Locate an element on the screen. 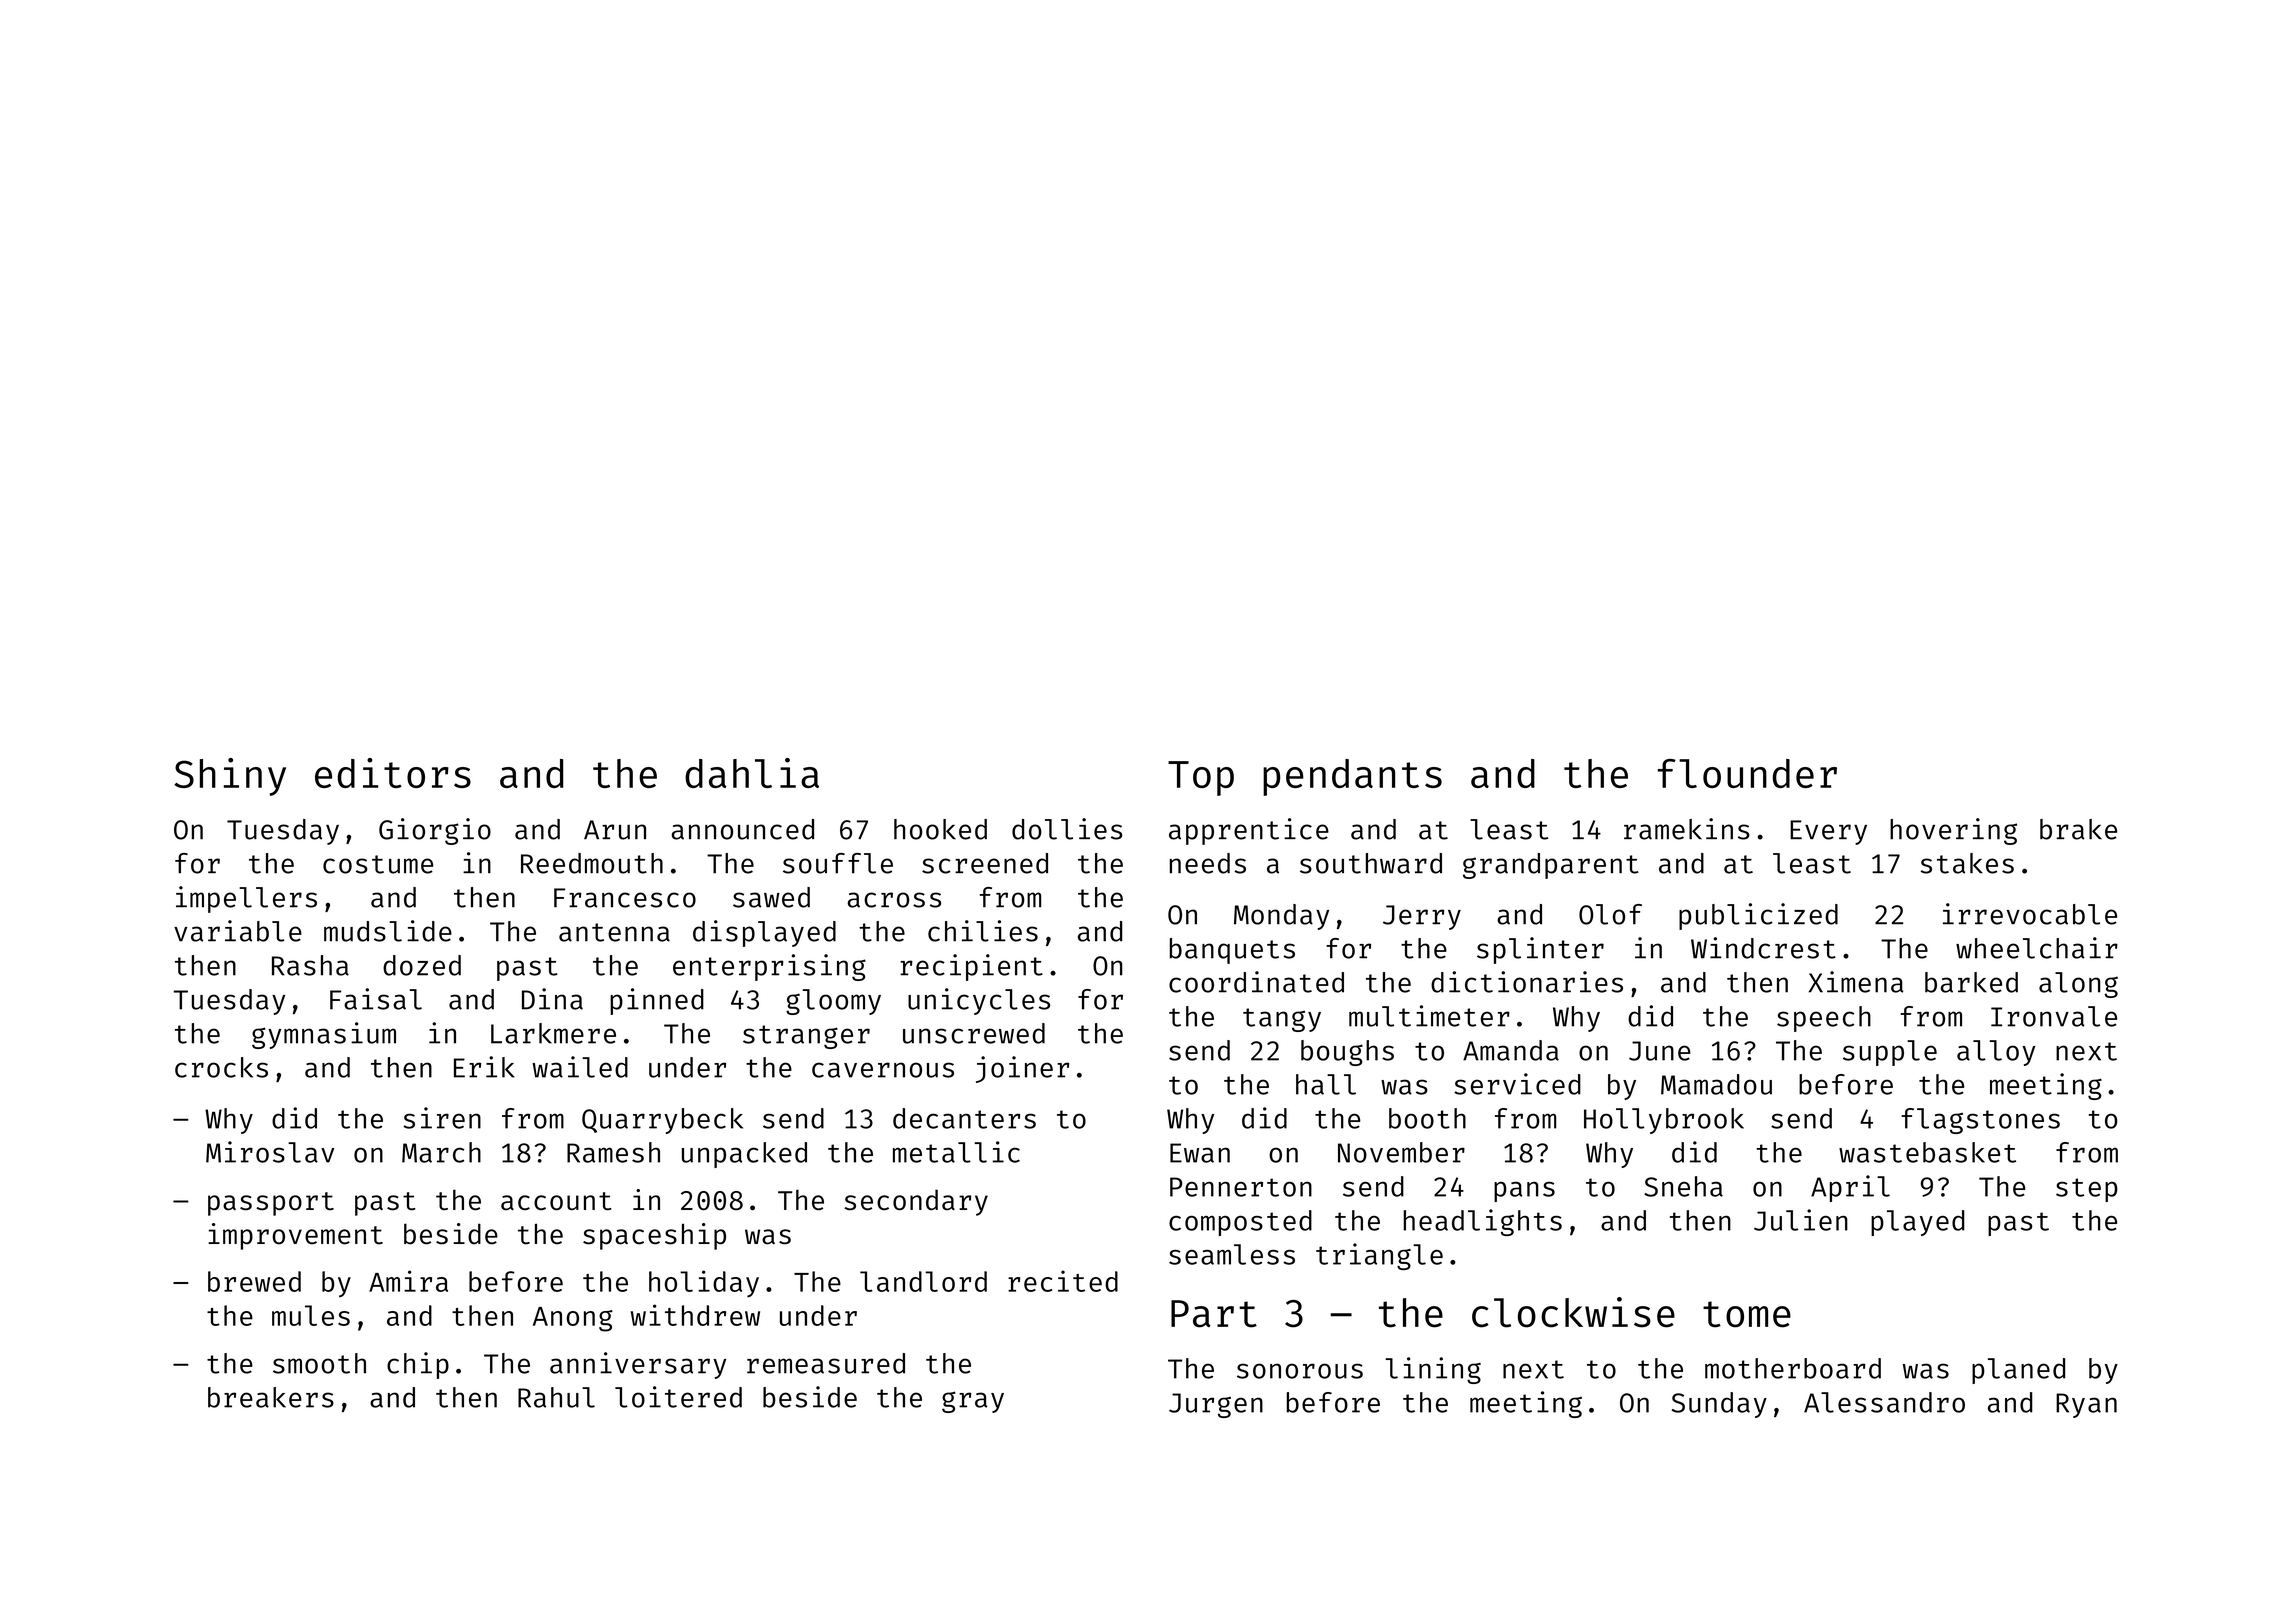 The width and height of the screenshot is (2292, 1620). Giorgio is located at coordinates (435, 831).
